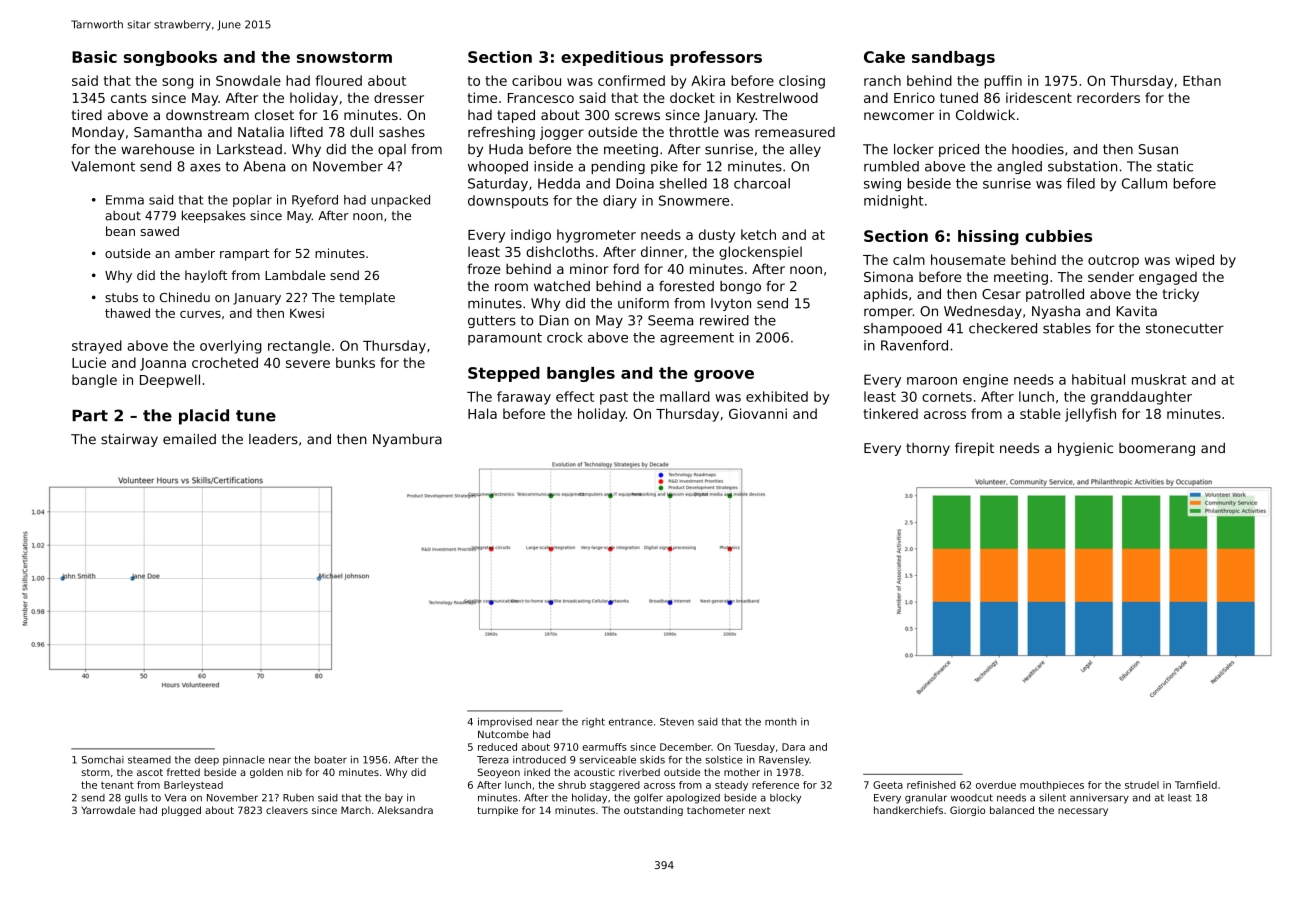 This screenshot has width=1308, height=924. I want to click on filed, so click(1081, 183).
